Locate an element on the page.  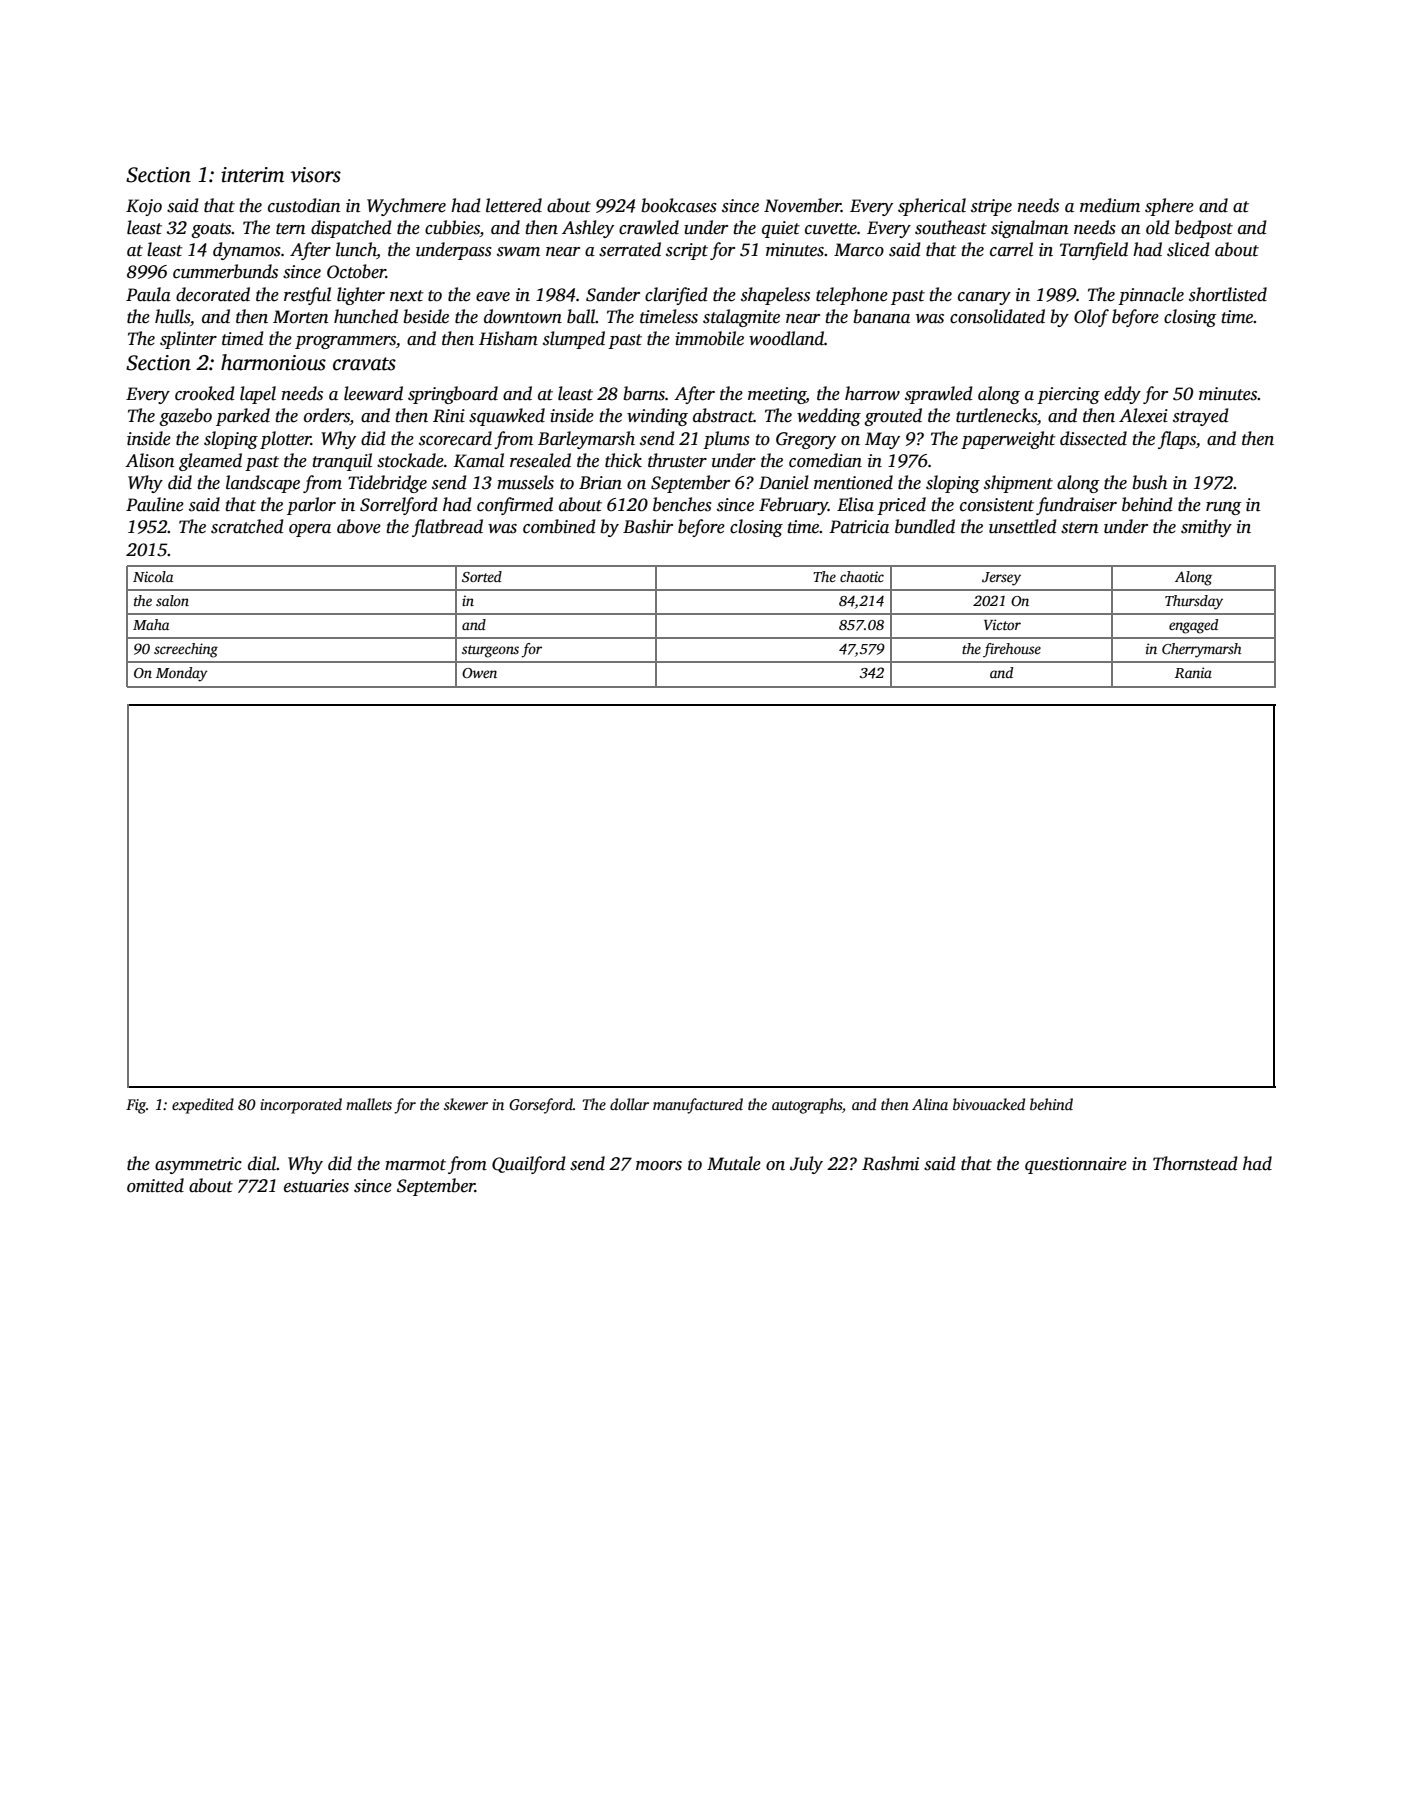
firehouse is located at coordinates (1012, 650).
